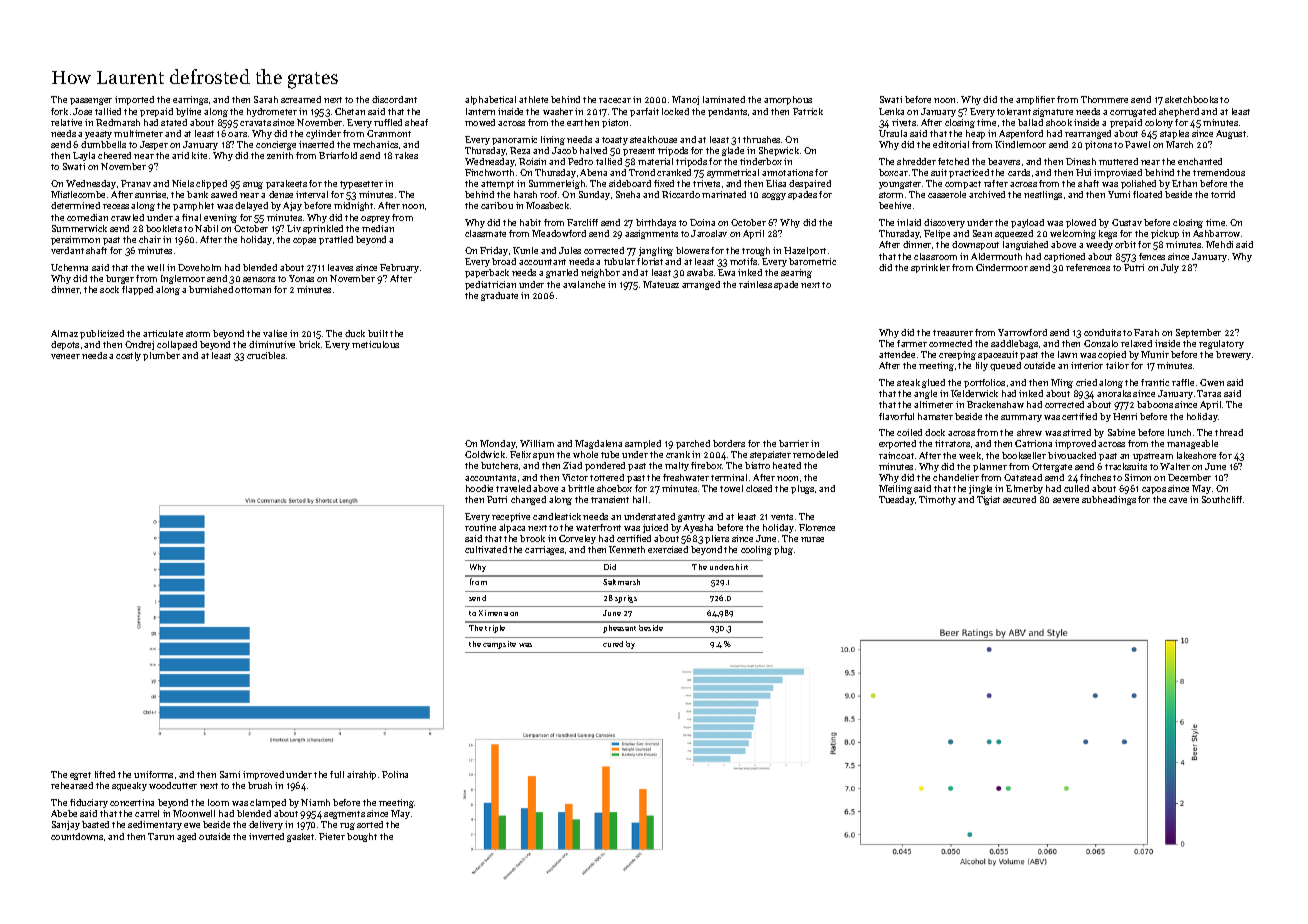 The image size is (1308, 924). Describe the element at coordinates (1191, 99) in the screenshot. I see `sketchbooks` at that location.
